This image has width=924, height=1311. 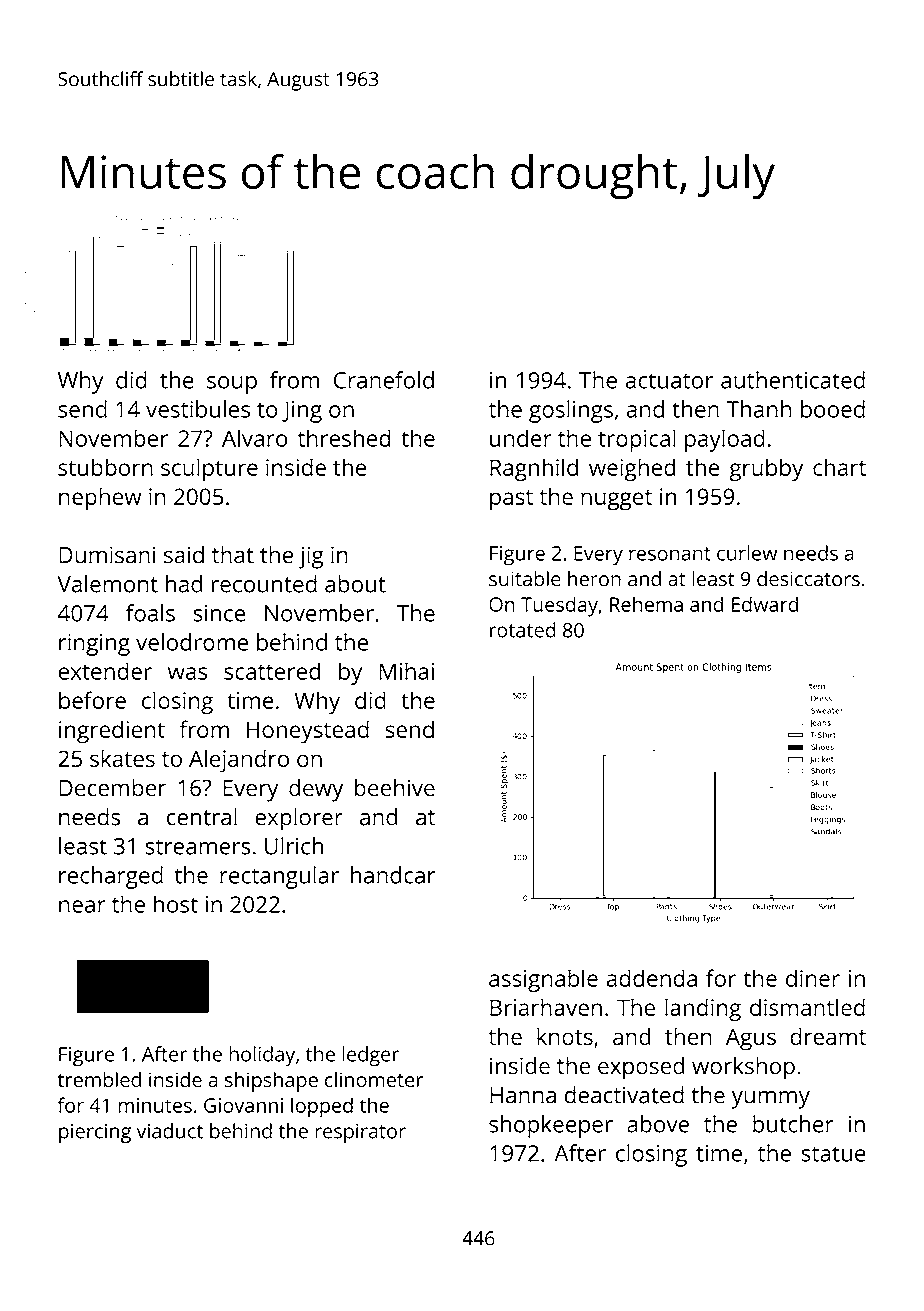 I want to click on Cranefold, so click(x=384, y=380).
